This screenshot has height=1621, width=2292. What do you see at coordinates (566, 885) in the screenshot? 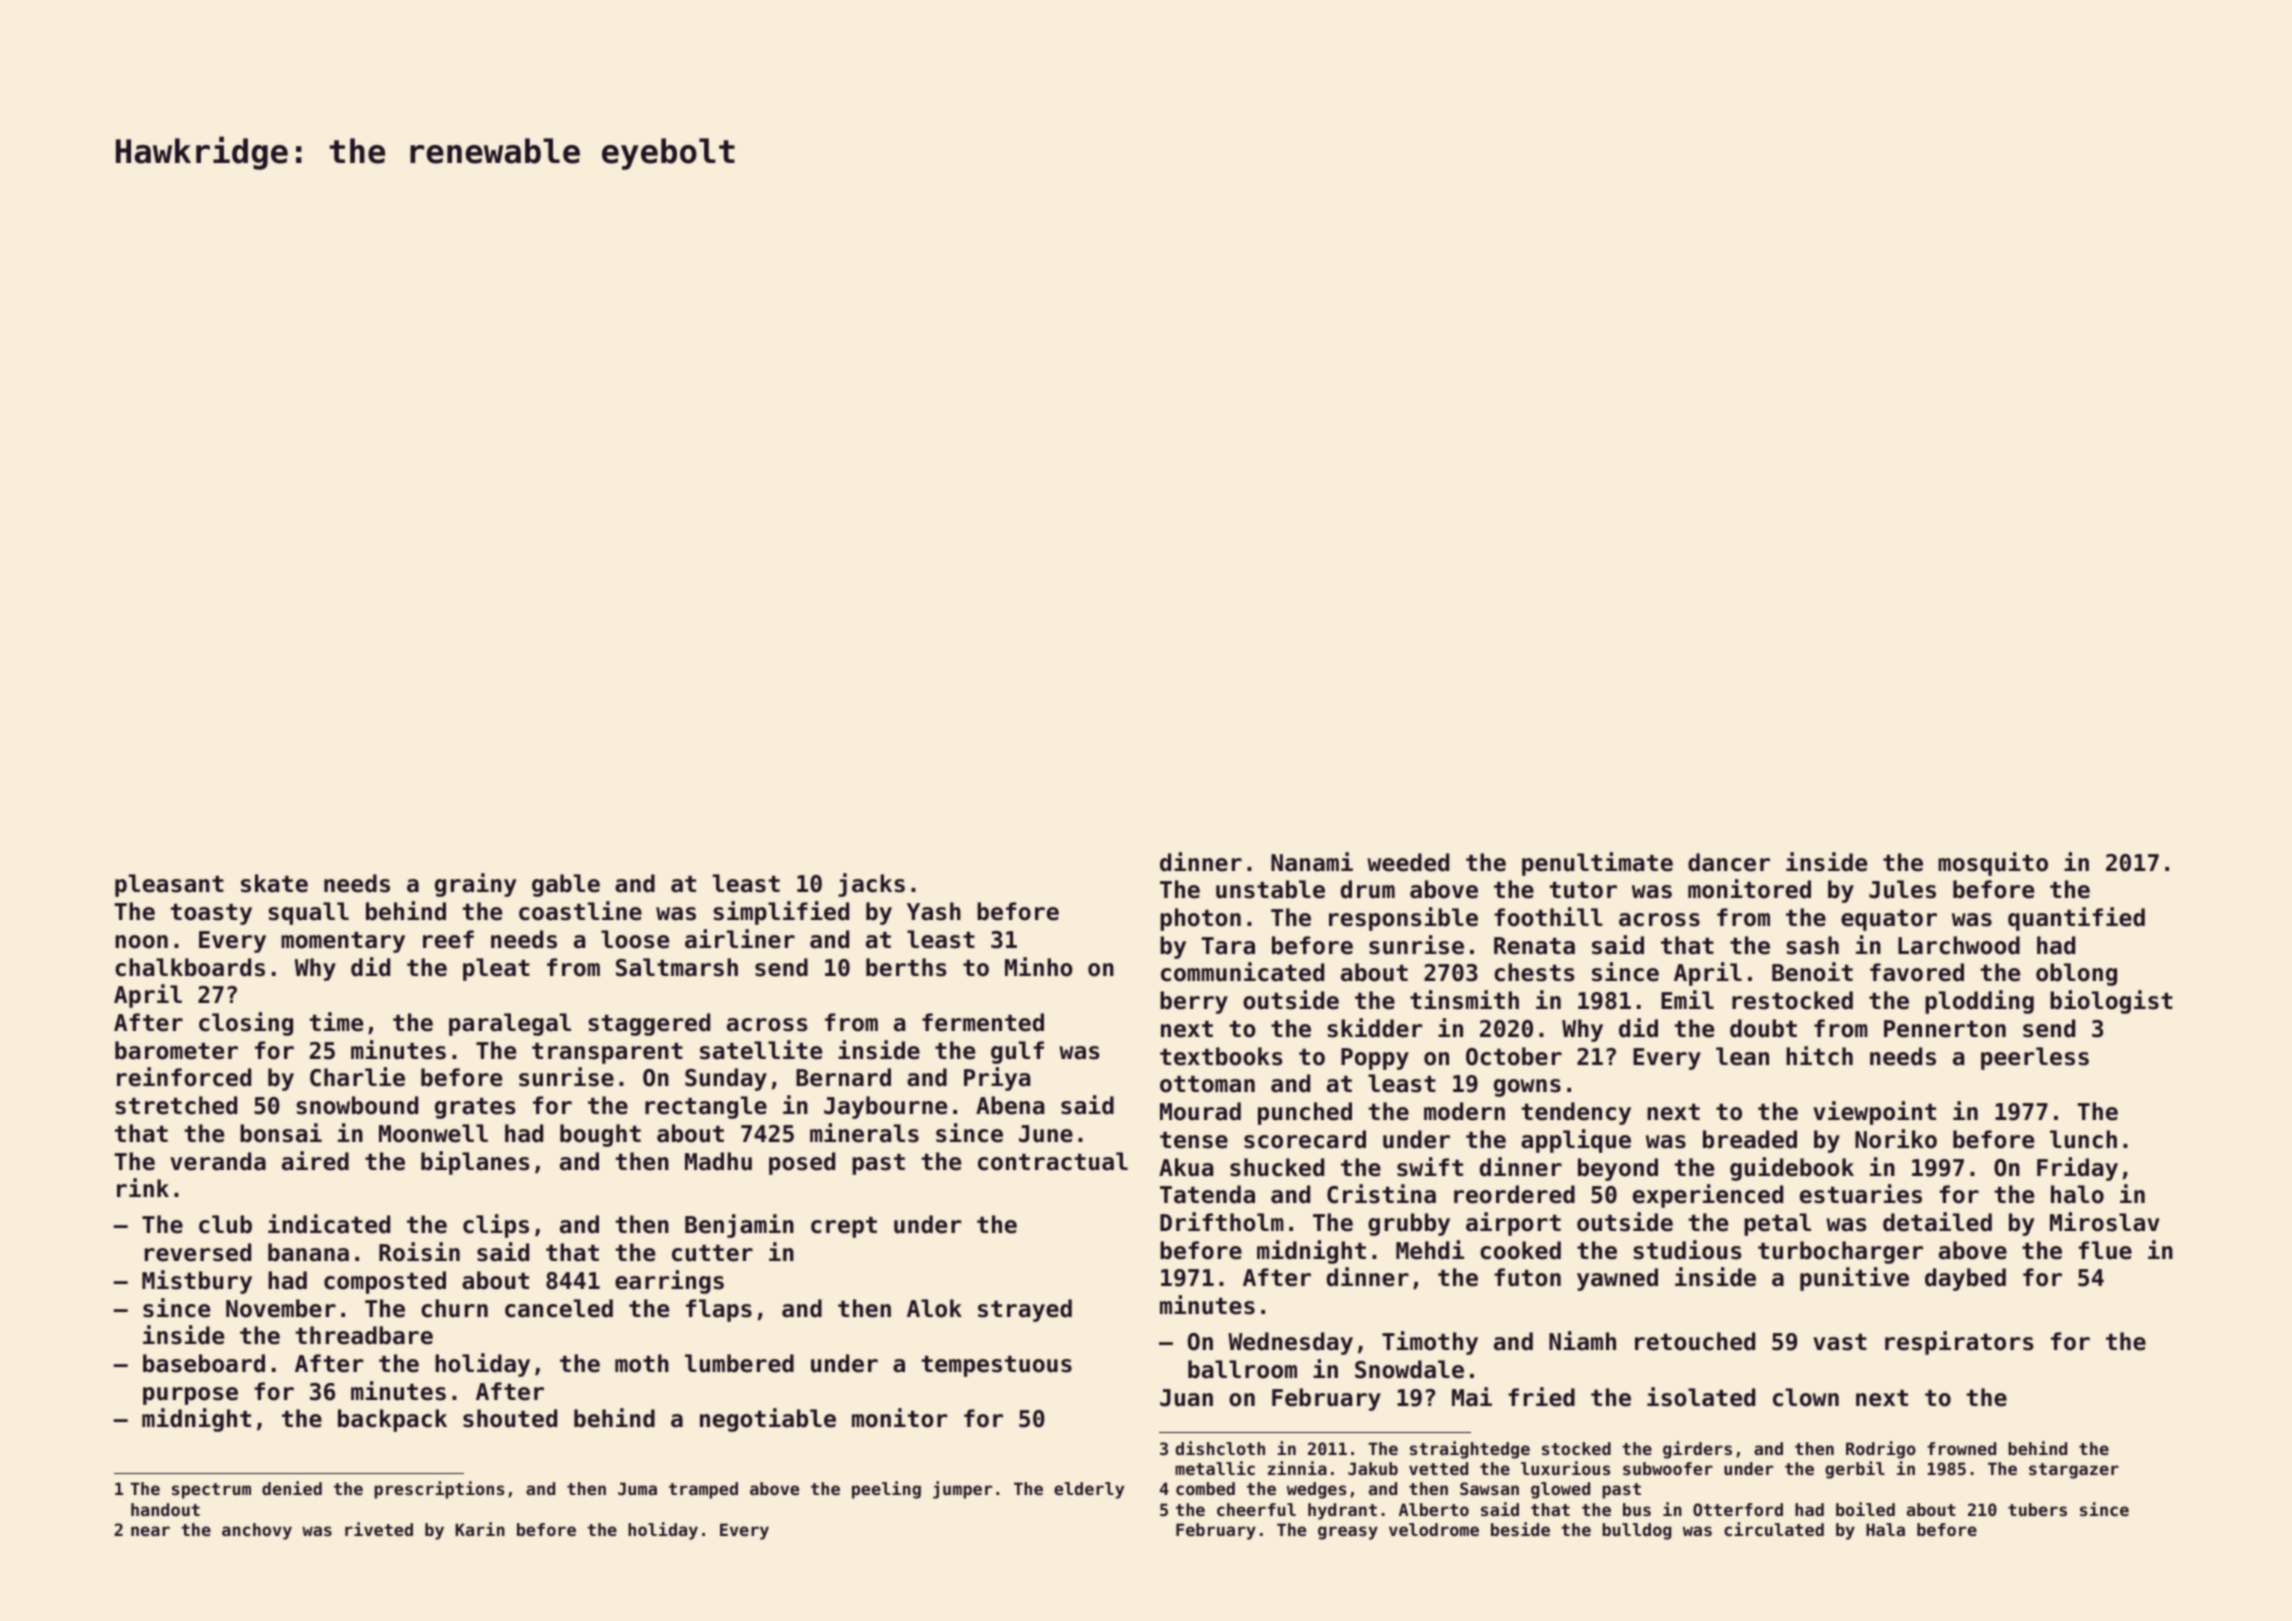
I see `gable` at bounding box center [566, 885].
